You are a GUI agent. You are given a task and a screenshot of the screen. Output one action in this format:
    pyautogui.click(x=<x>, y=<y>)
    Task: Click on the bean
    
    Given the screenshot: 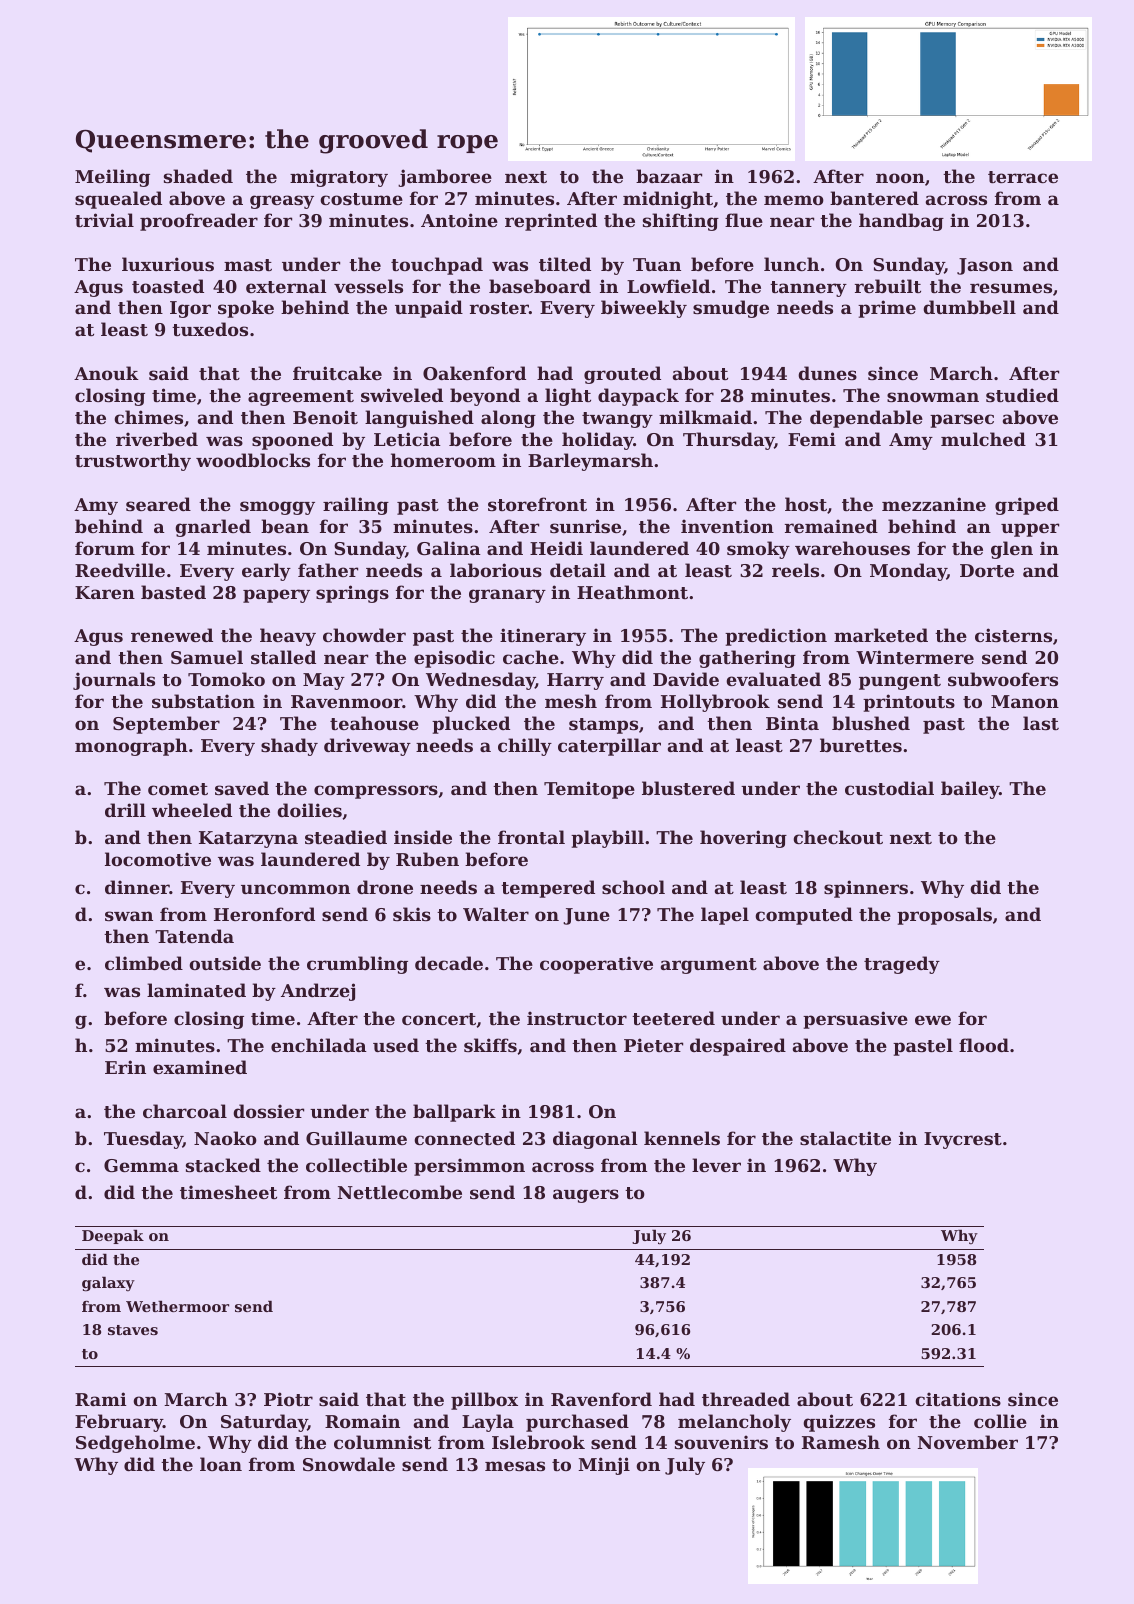 What is the action you would take?
    pyautogui.click(x=285, y=526)
